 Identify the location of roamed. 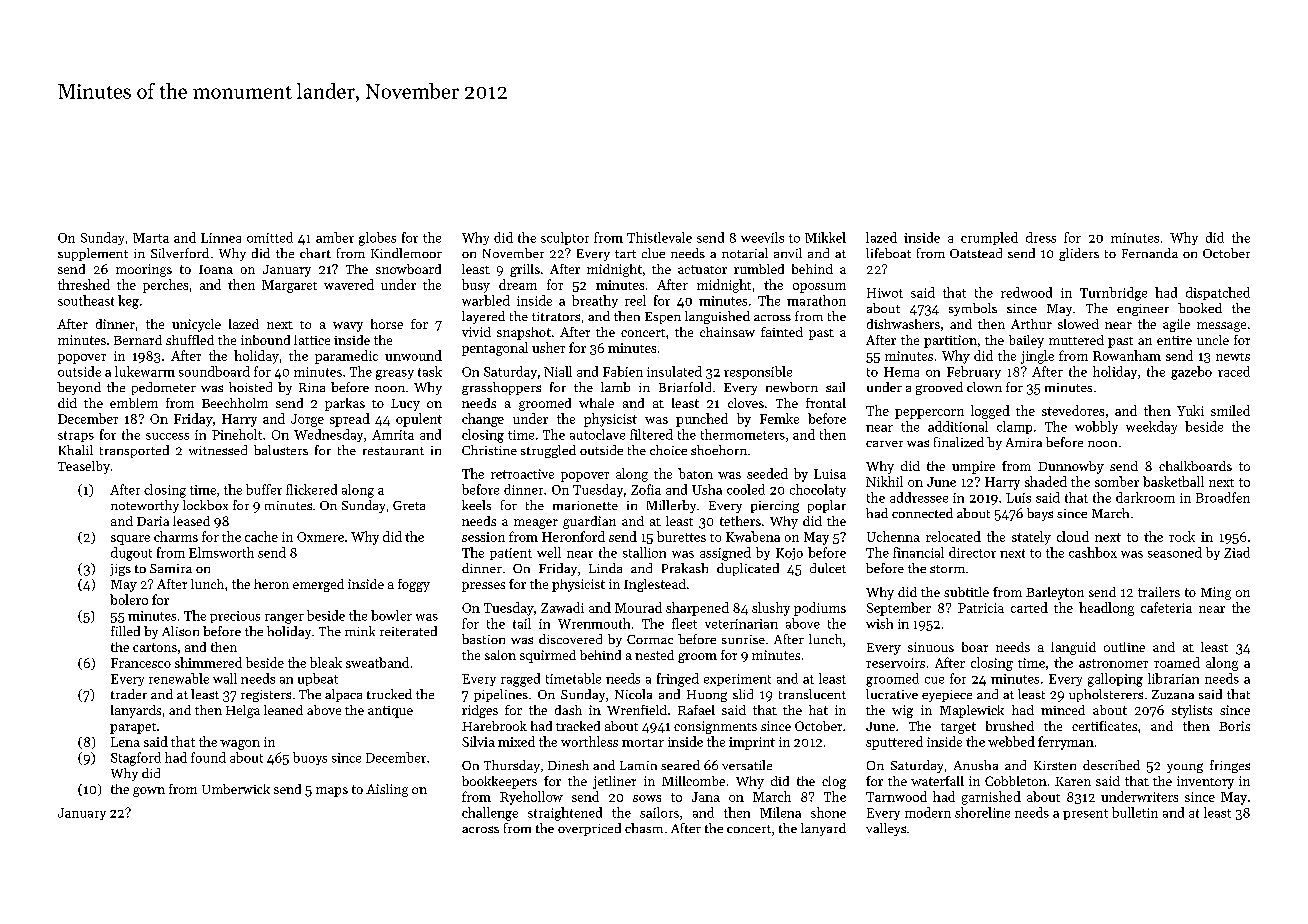
(1177, 662).
